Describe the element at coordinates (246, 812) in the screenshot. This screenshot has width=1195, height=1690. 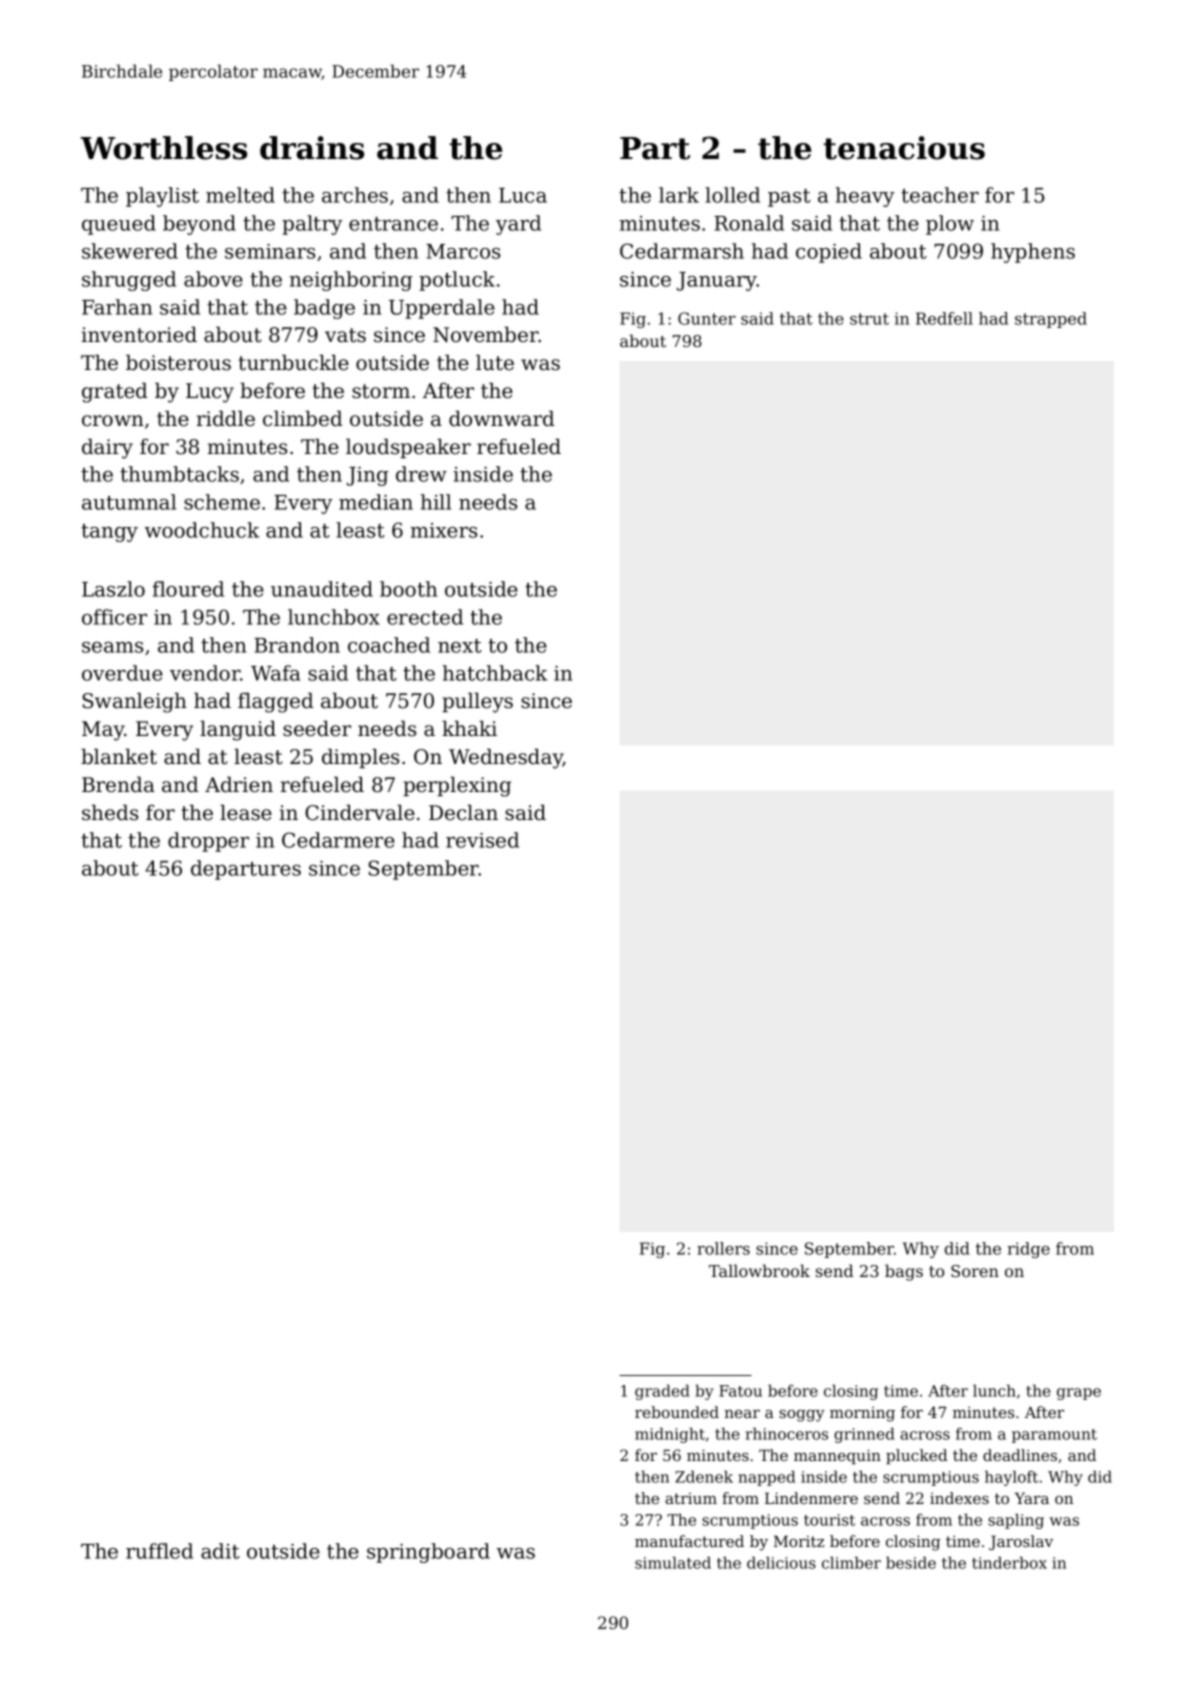
I see `lease` at that location.
